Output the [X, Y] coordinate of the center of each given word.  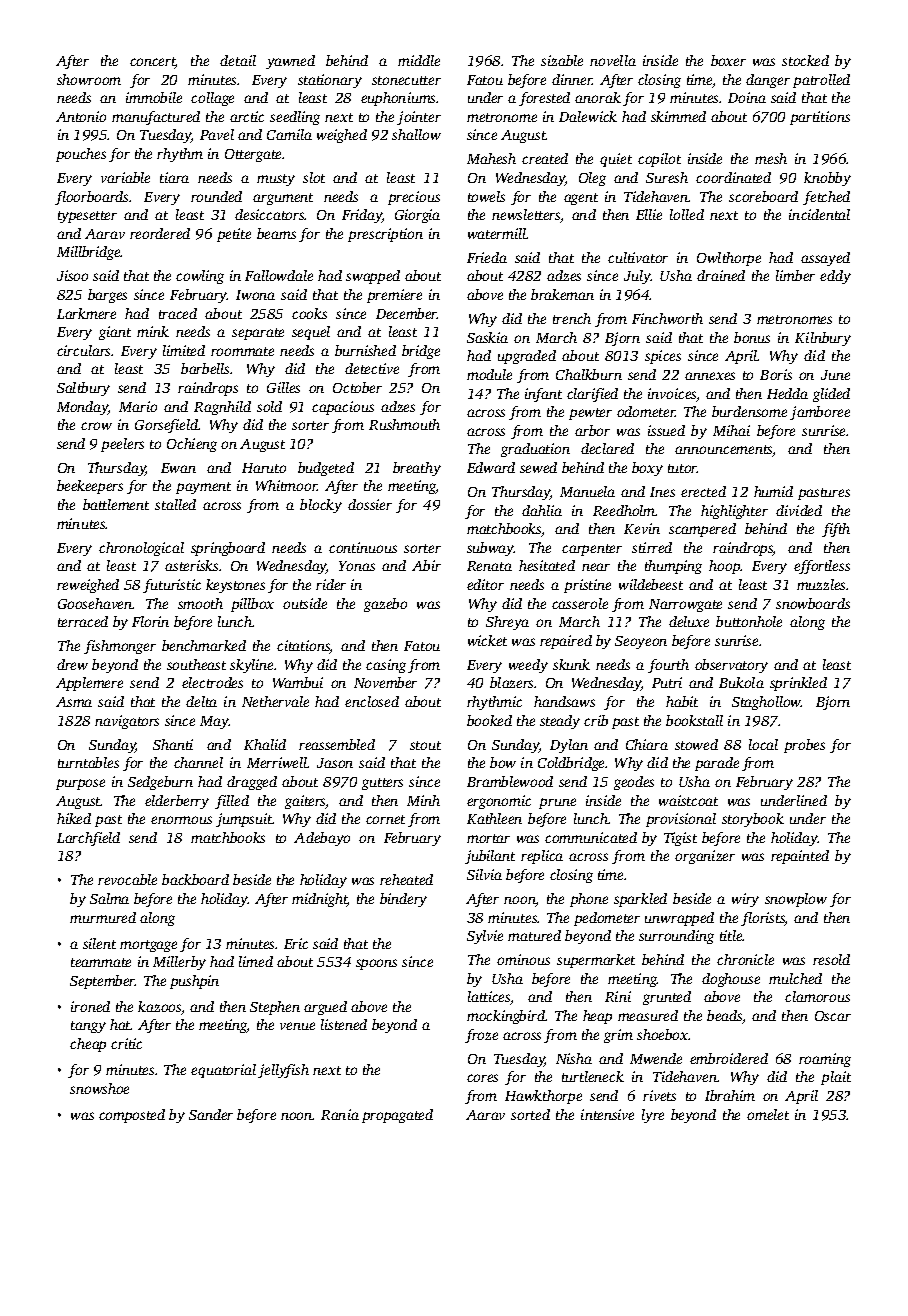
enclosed [372, 701]
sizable [562, 60]
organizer [705, 857]
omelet [768, 1114]
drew [72, 664]
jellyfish [283, 1071]
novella [613, 60]
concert [153, 63]
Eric [296, 943]
